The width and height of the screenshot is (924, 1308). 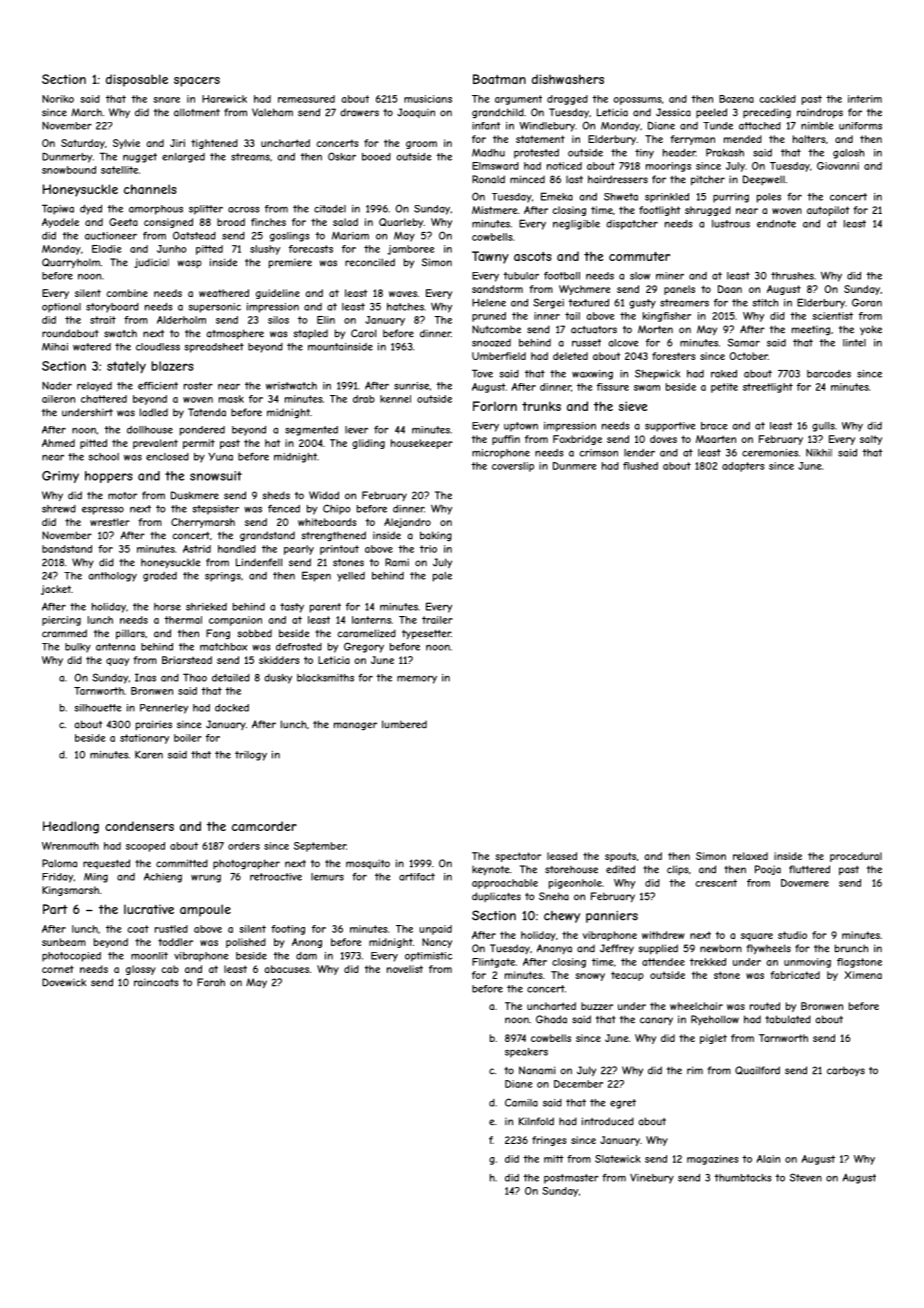 What do you see at coordinates (642, 304) in the screenshot?
I see `gusty` at bounding box center [642, 304].
